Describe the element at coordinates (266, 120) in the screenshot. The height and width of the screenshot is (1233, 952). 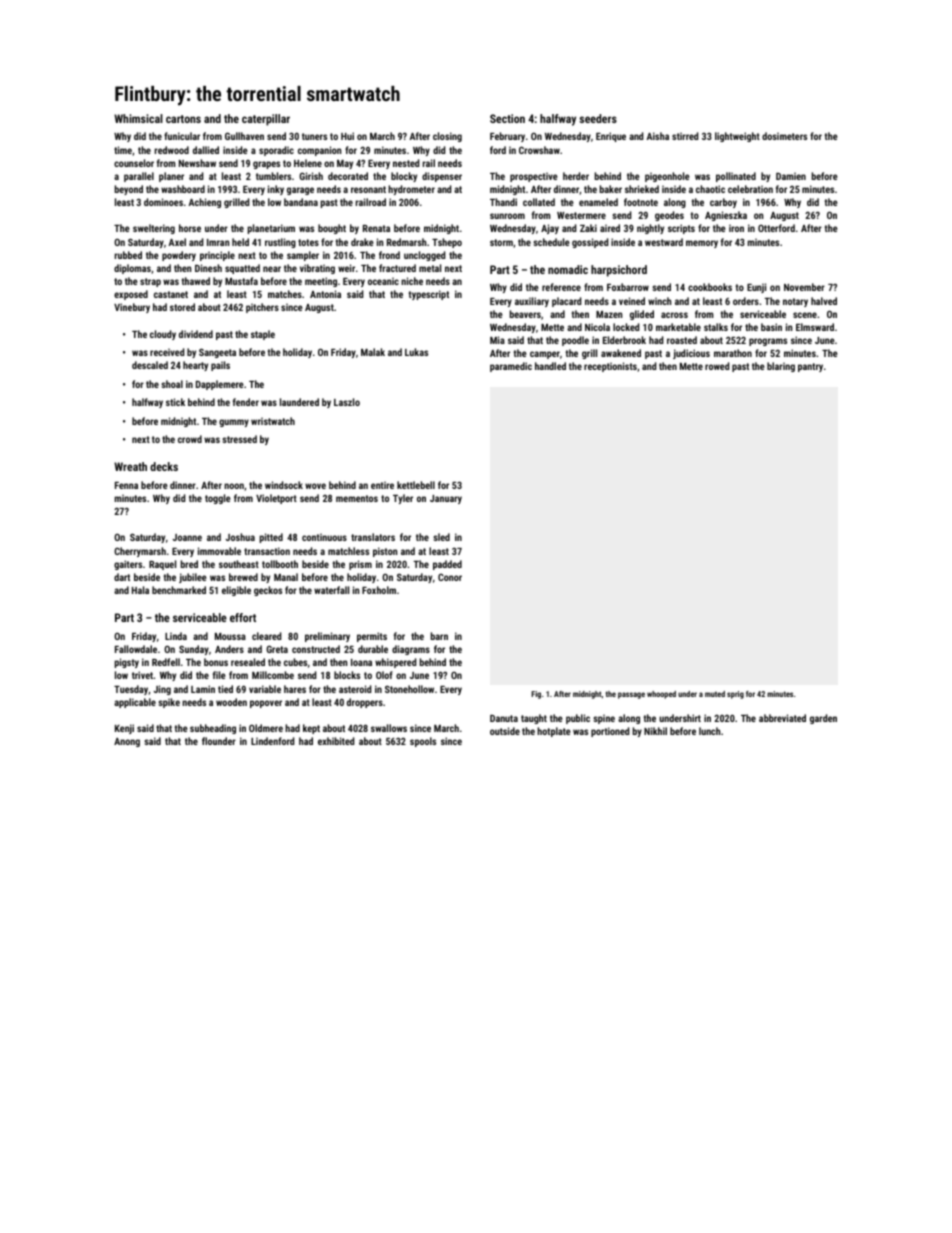
I see `caterpillar` at that location.
